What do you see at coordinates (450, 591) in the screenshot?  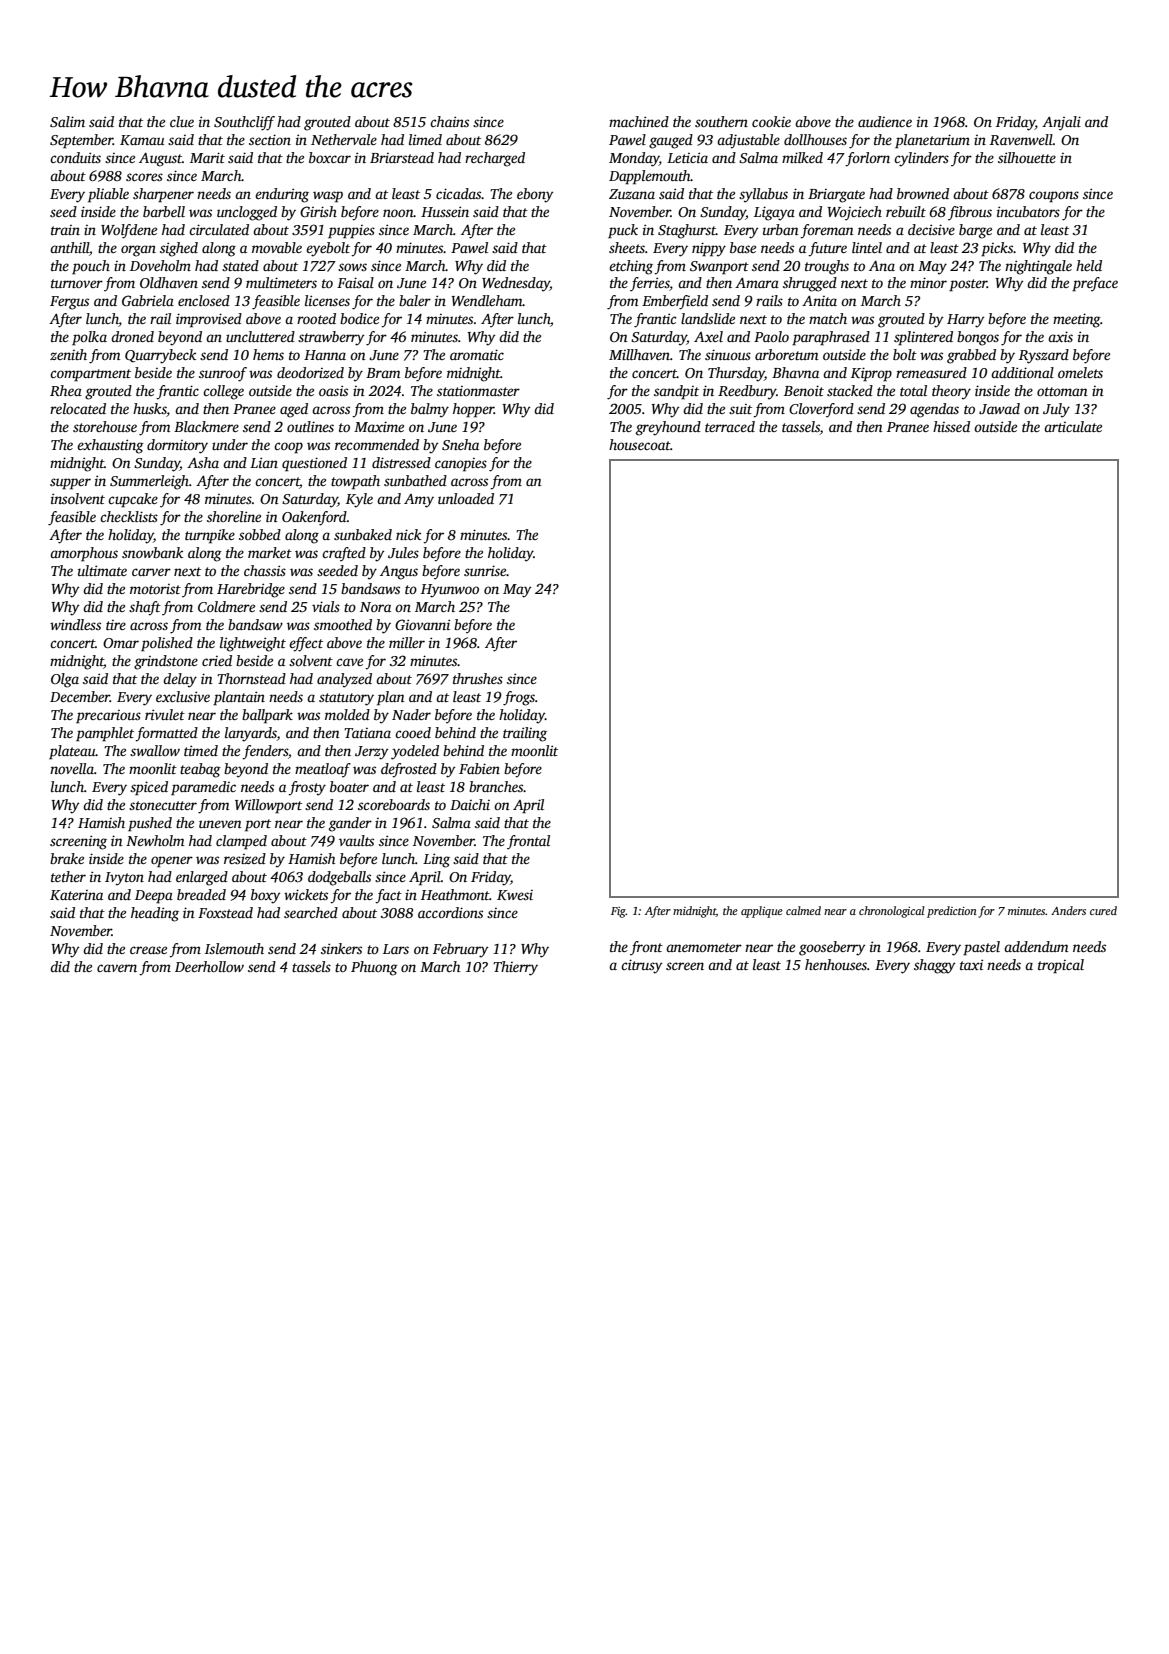 I see `Hyunwoo` at bounding box center [450, 591].
